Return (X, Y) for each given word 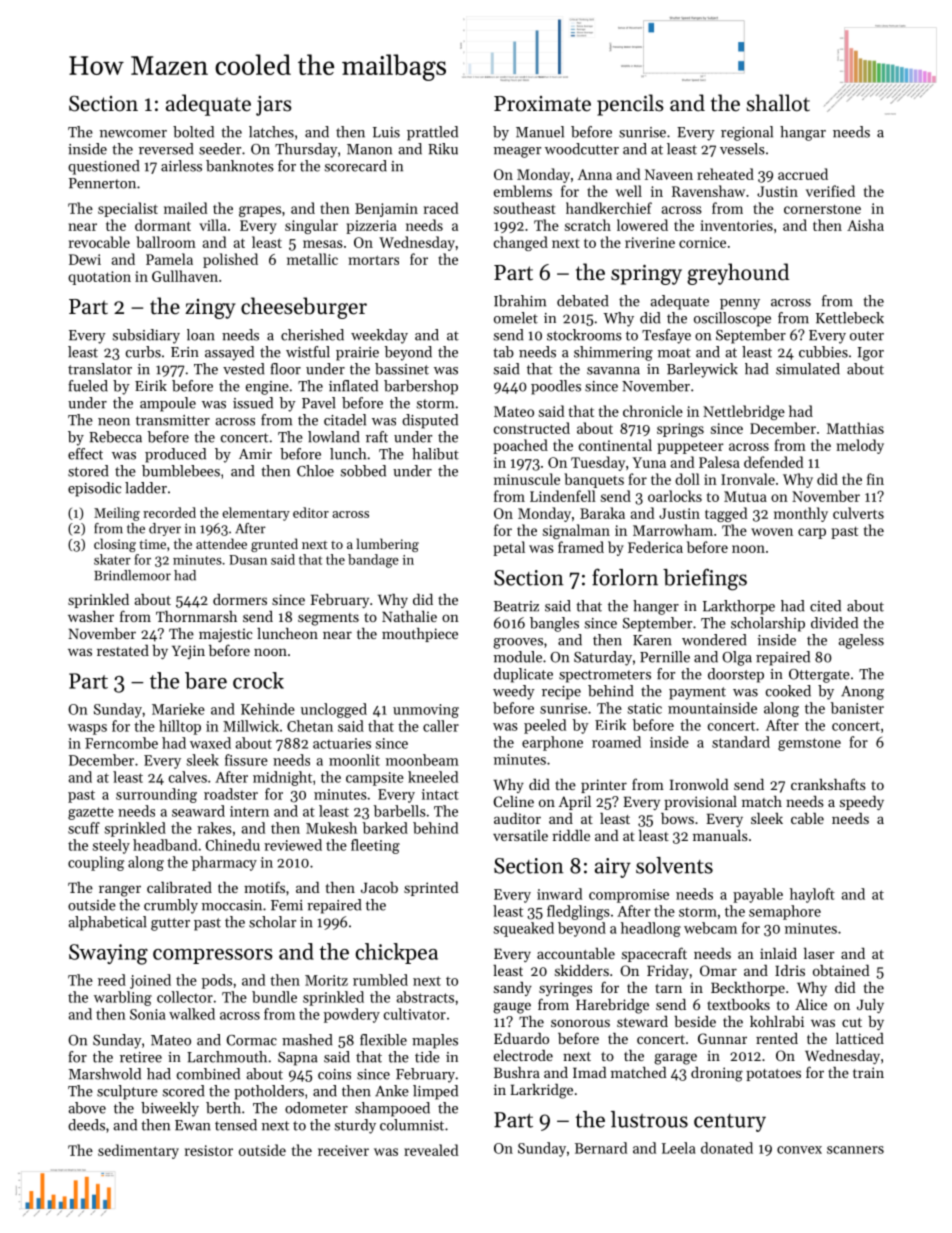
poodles (556, 387)
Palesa (719, 462)
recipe (561, 693)
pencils (630, 105)
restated (123, 650)
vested (243, 369)
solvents (674, 865)
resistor (209, 1150)
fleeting (375, 846)
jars (274, 106)
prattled (432, 133)
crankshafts (828, 784)
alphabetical (107, 923)
